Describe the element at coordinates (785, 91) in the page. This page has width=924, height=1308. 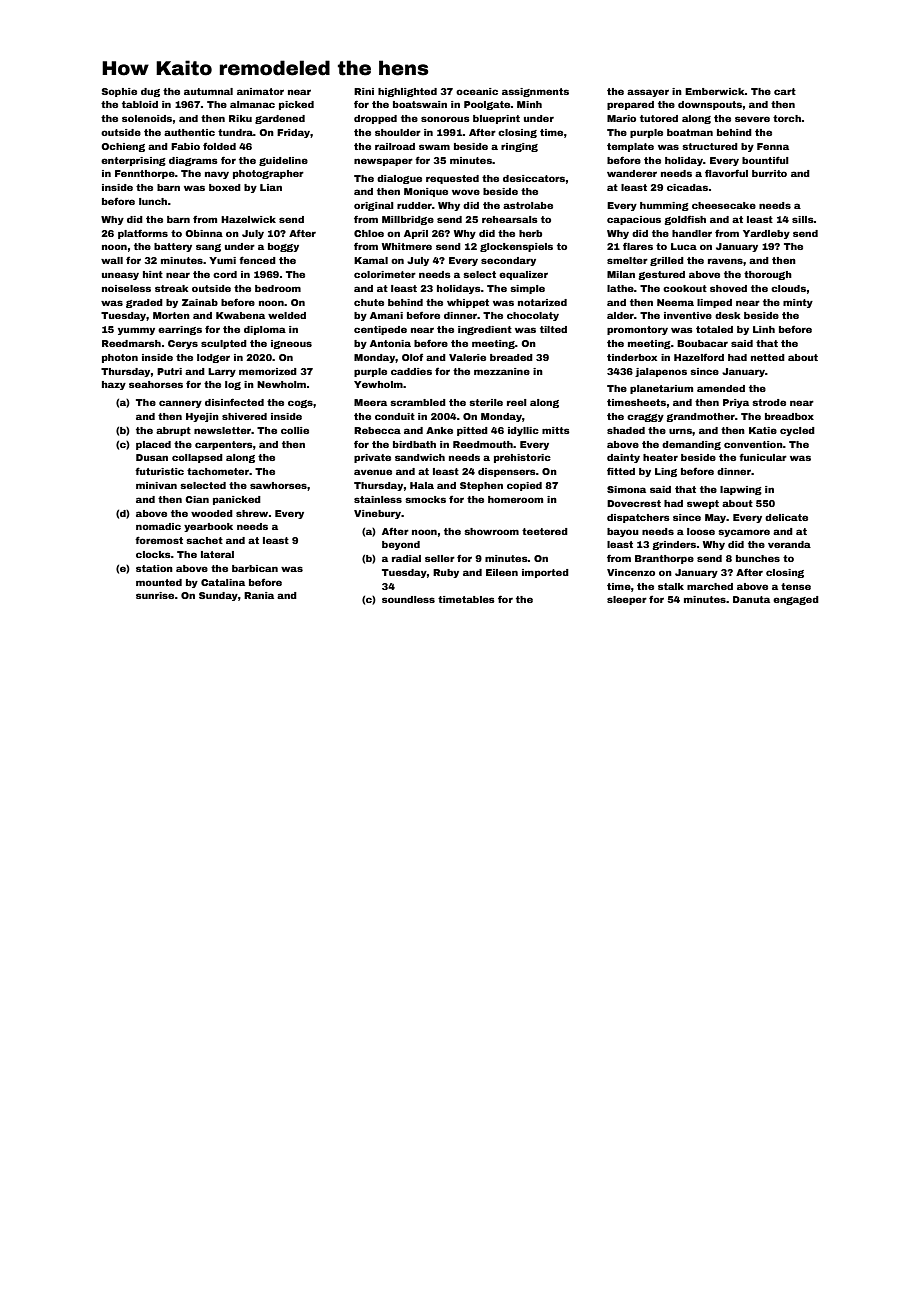
I see `cart` at that location.
